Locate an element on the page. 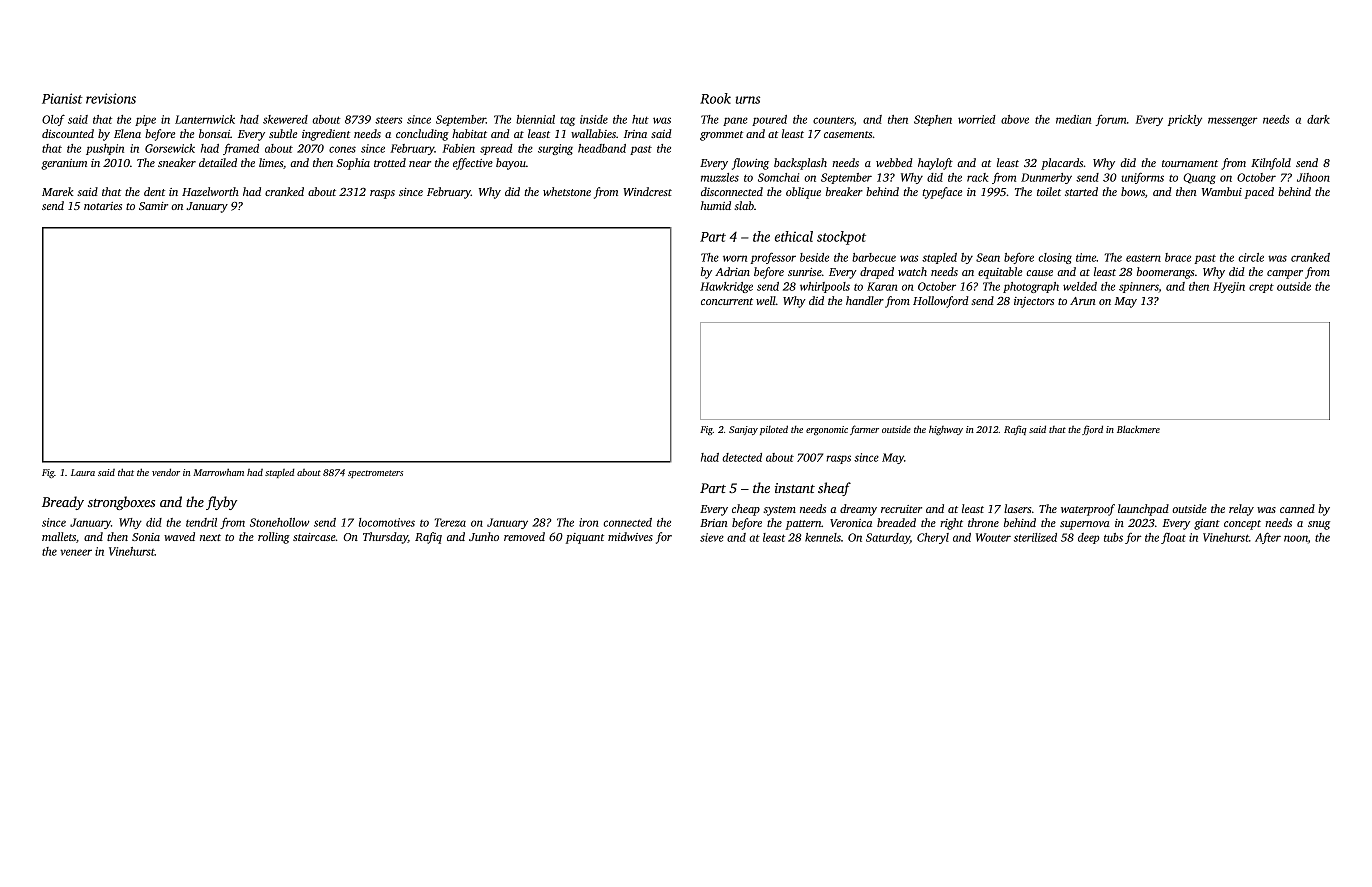  launchpad is located at coordinates (1143, 510).
